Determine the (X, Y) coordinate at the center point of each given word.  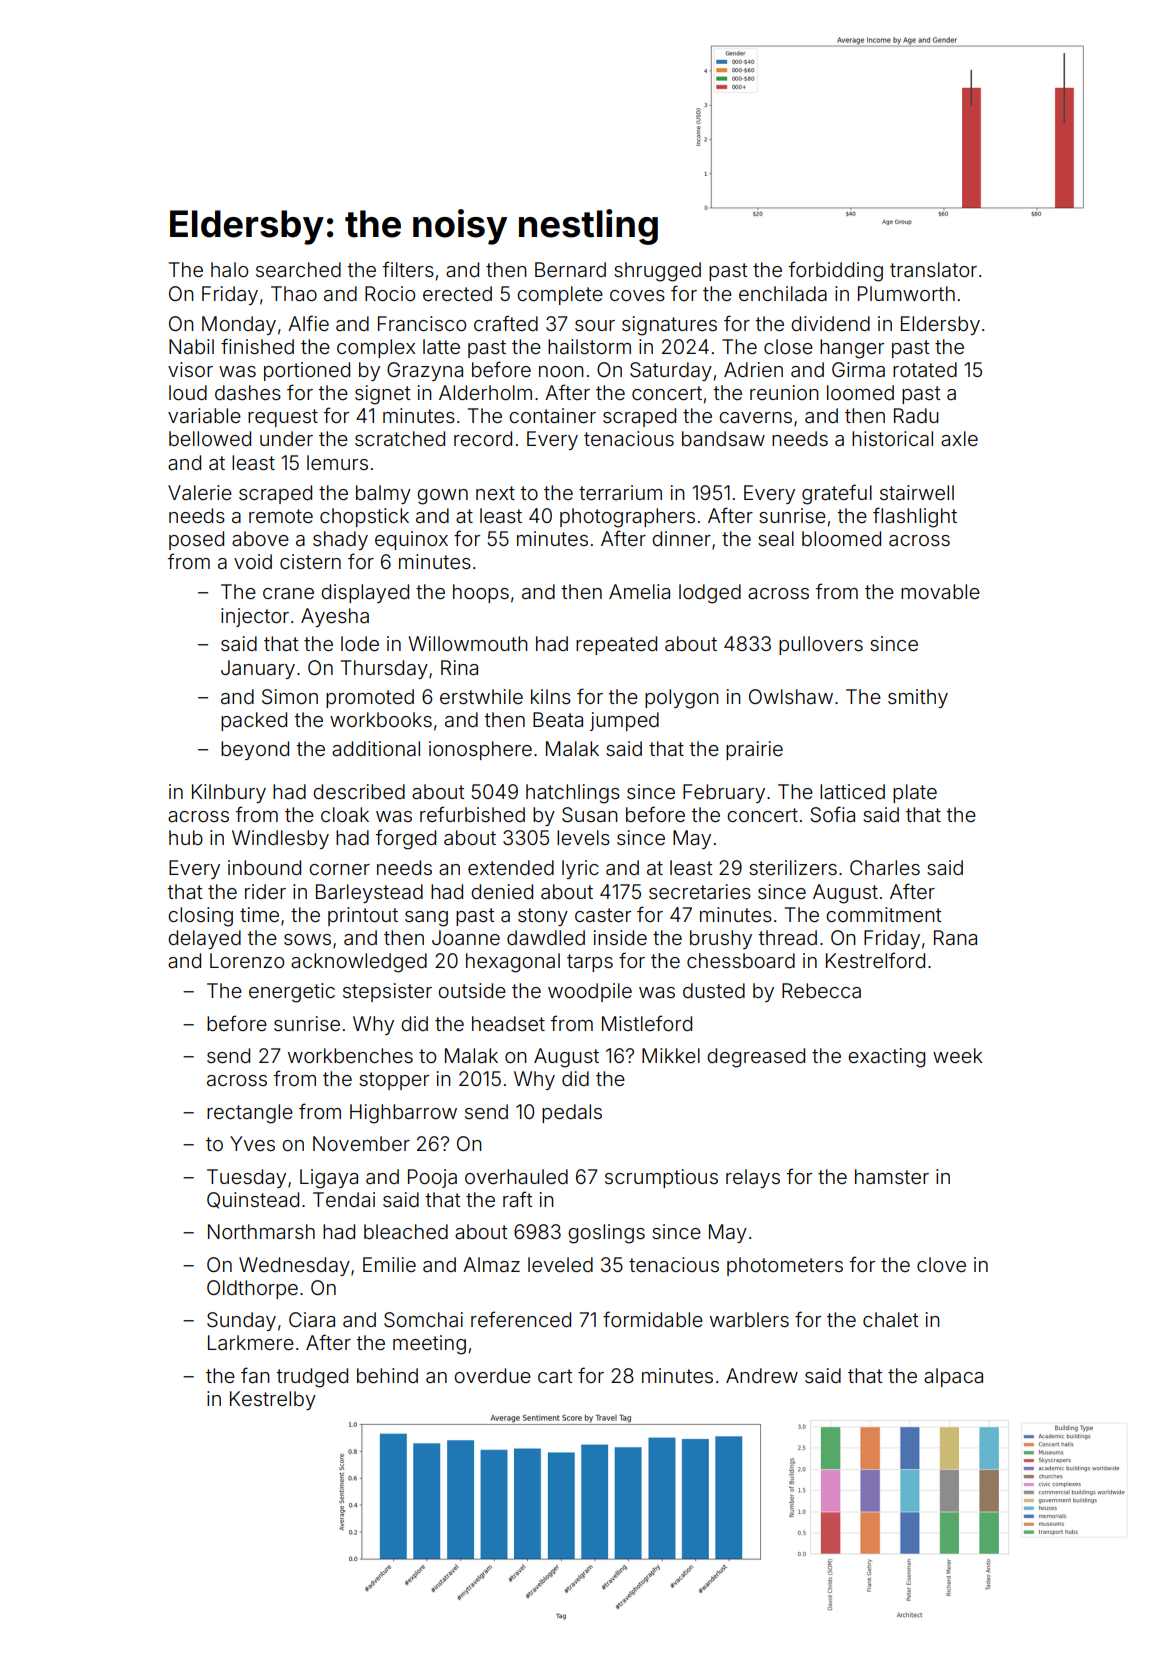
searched (298, 269)
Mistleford (647, 1023)
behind (387, 1375)
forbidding (835, 271)
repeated (616, 645)
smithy (918, 698)
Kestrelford (875, 960)
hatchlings (573, 794)
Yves (252, 1143)
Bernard (570, 269)
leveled (560, 1264)
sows (307, 939)
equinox (411, 540)
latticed (852, 791)
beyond (255, 750)
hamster (892, 1176)
